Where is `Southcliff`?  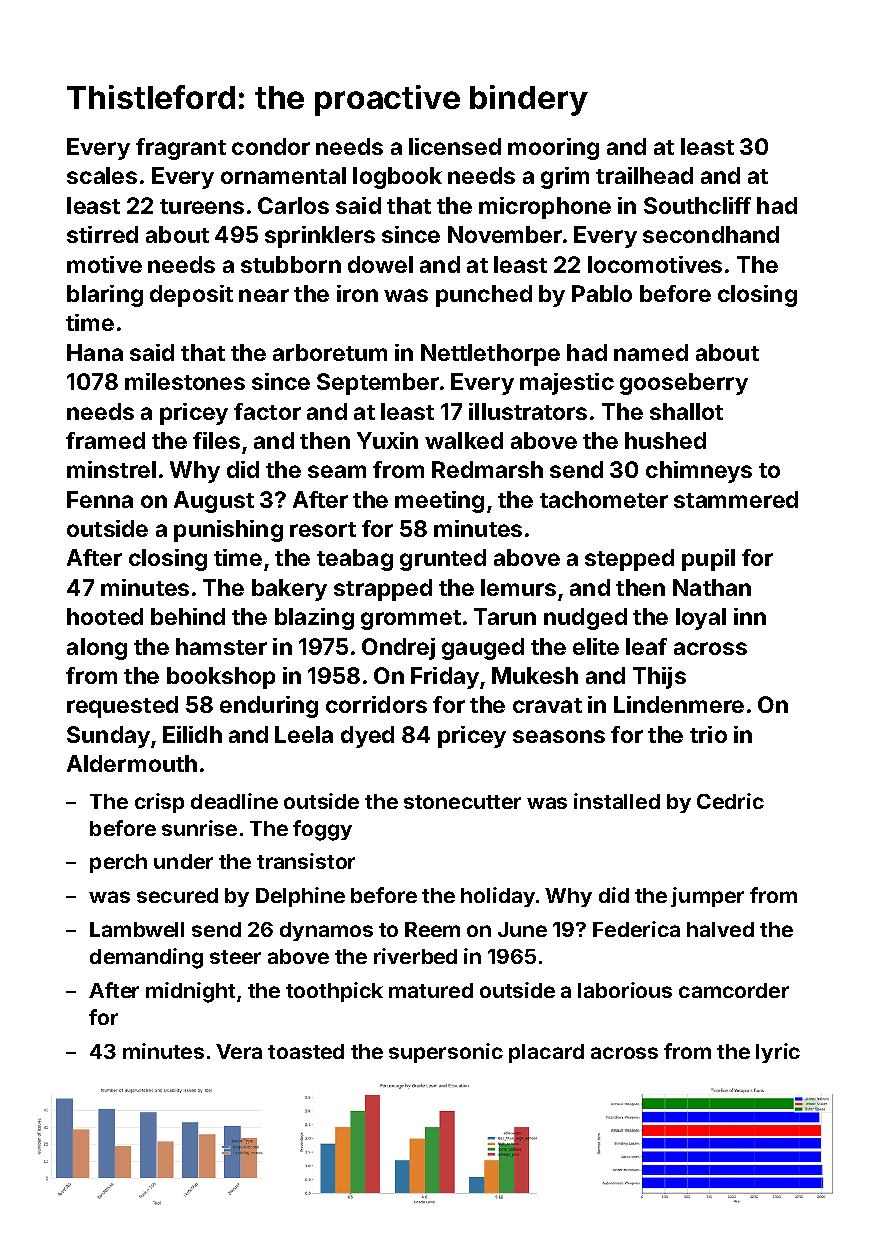
Southcliff is located at coordinates (697, 205).
